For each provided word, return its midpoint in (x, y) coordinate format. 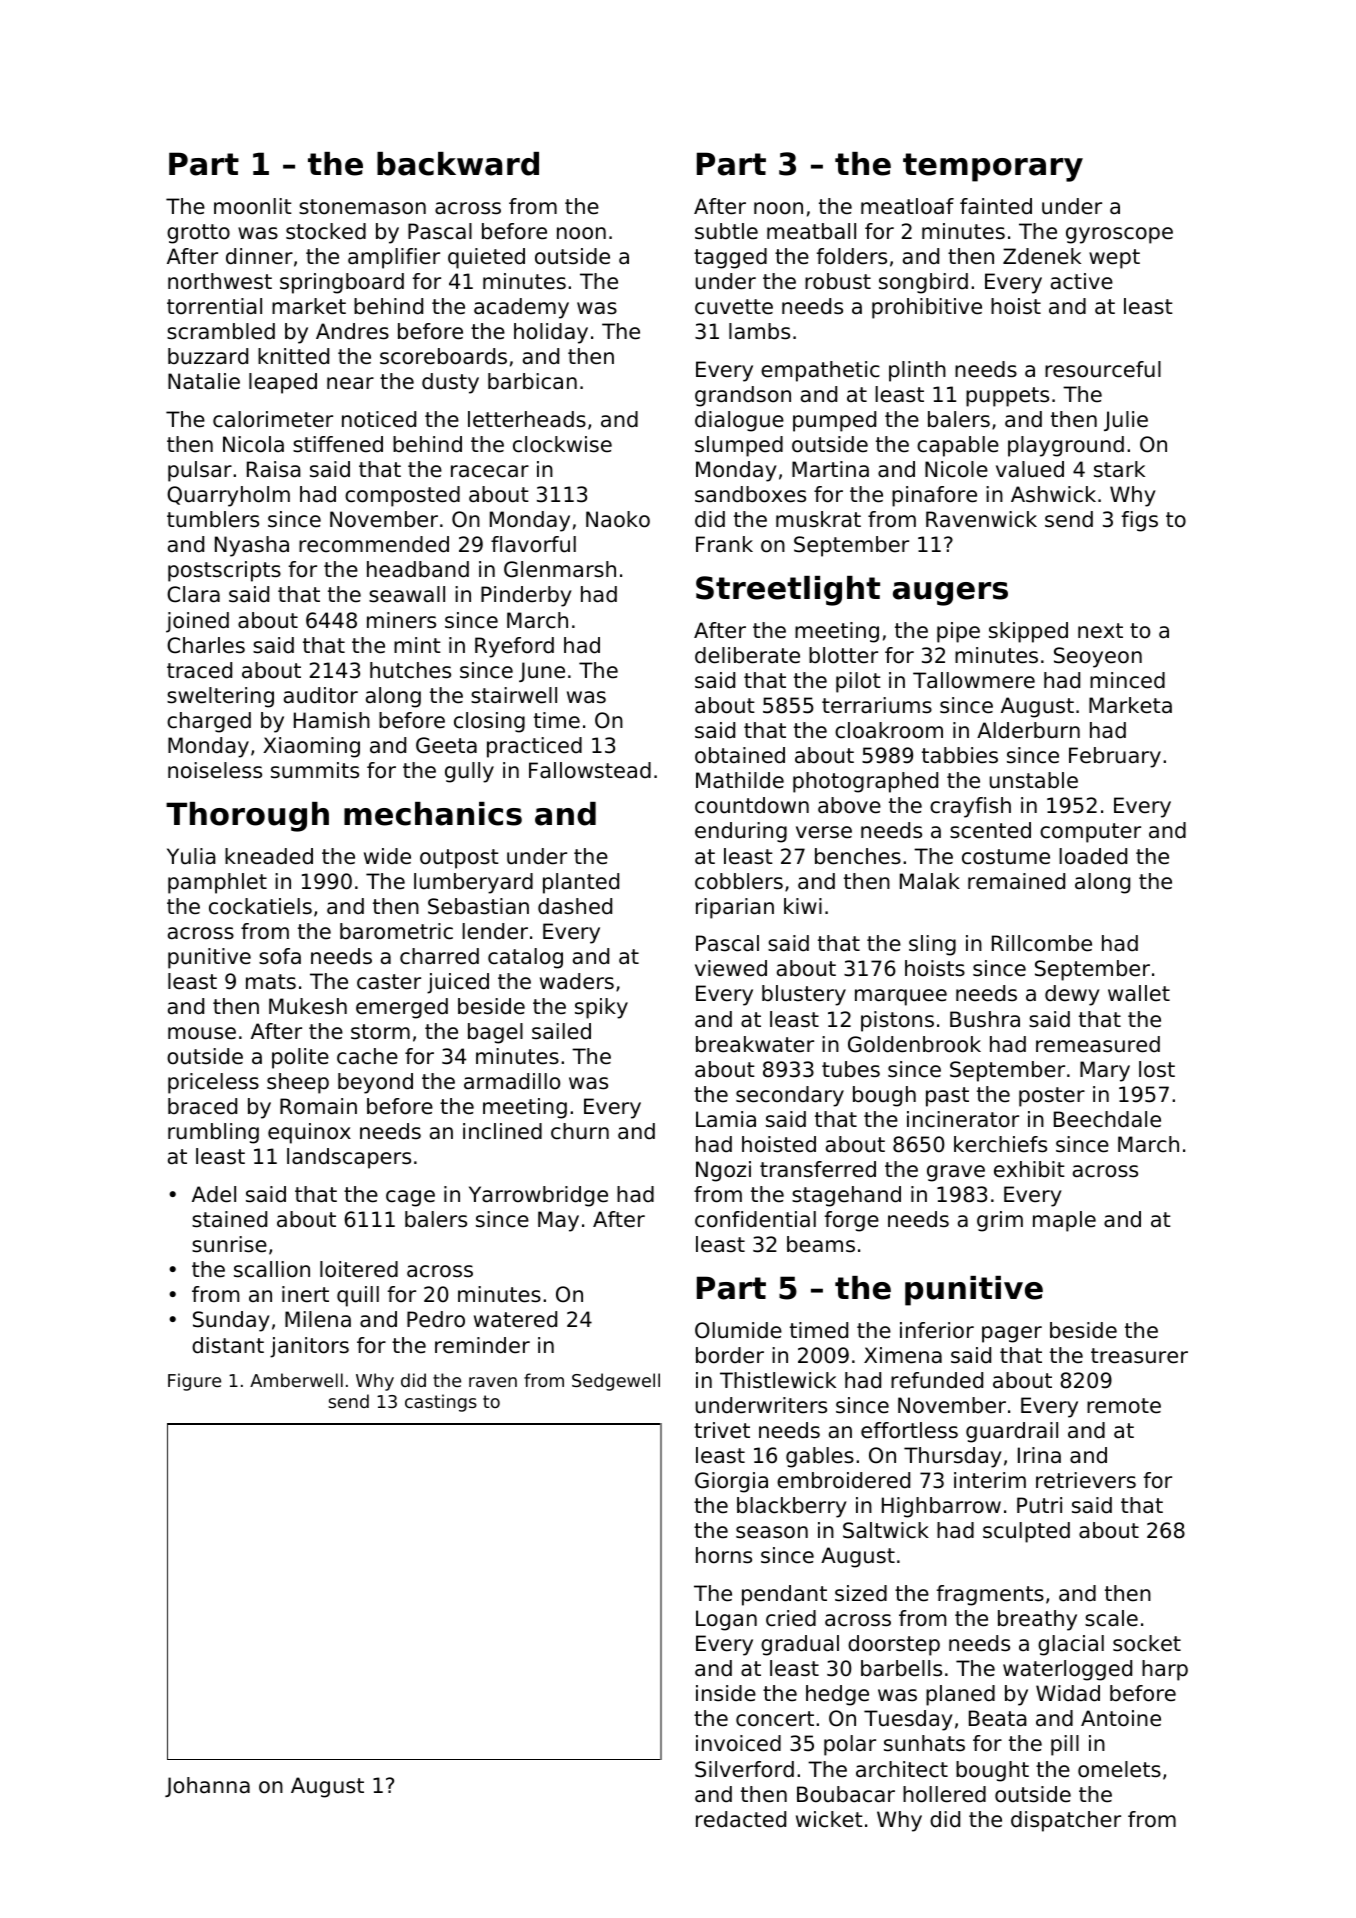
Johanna (207, 1787)
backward (458, 164)
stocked (326, 231)
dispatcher (1066, 1821)
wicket (829, 1819)
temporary (993, 167)
